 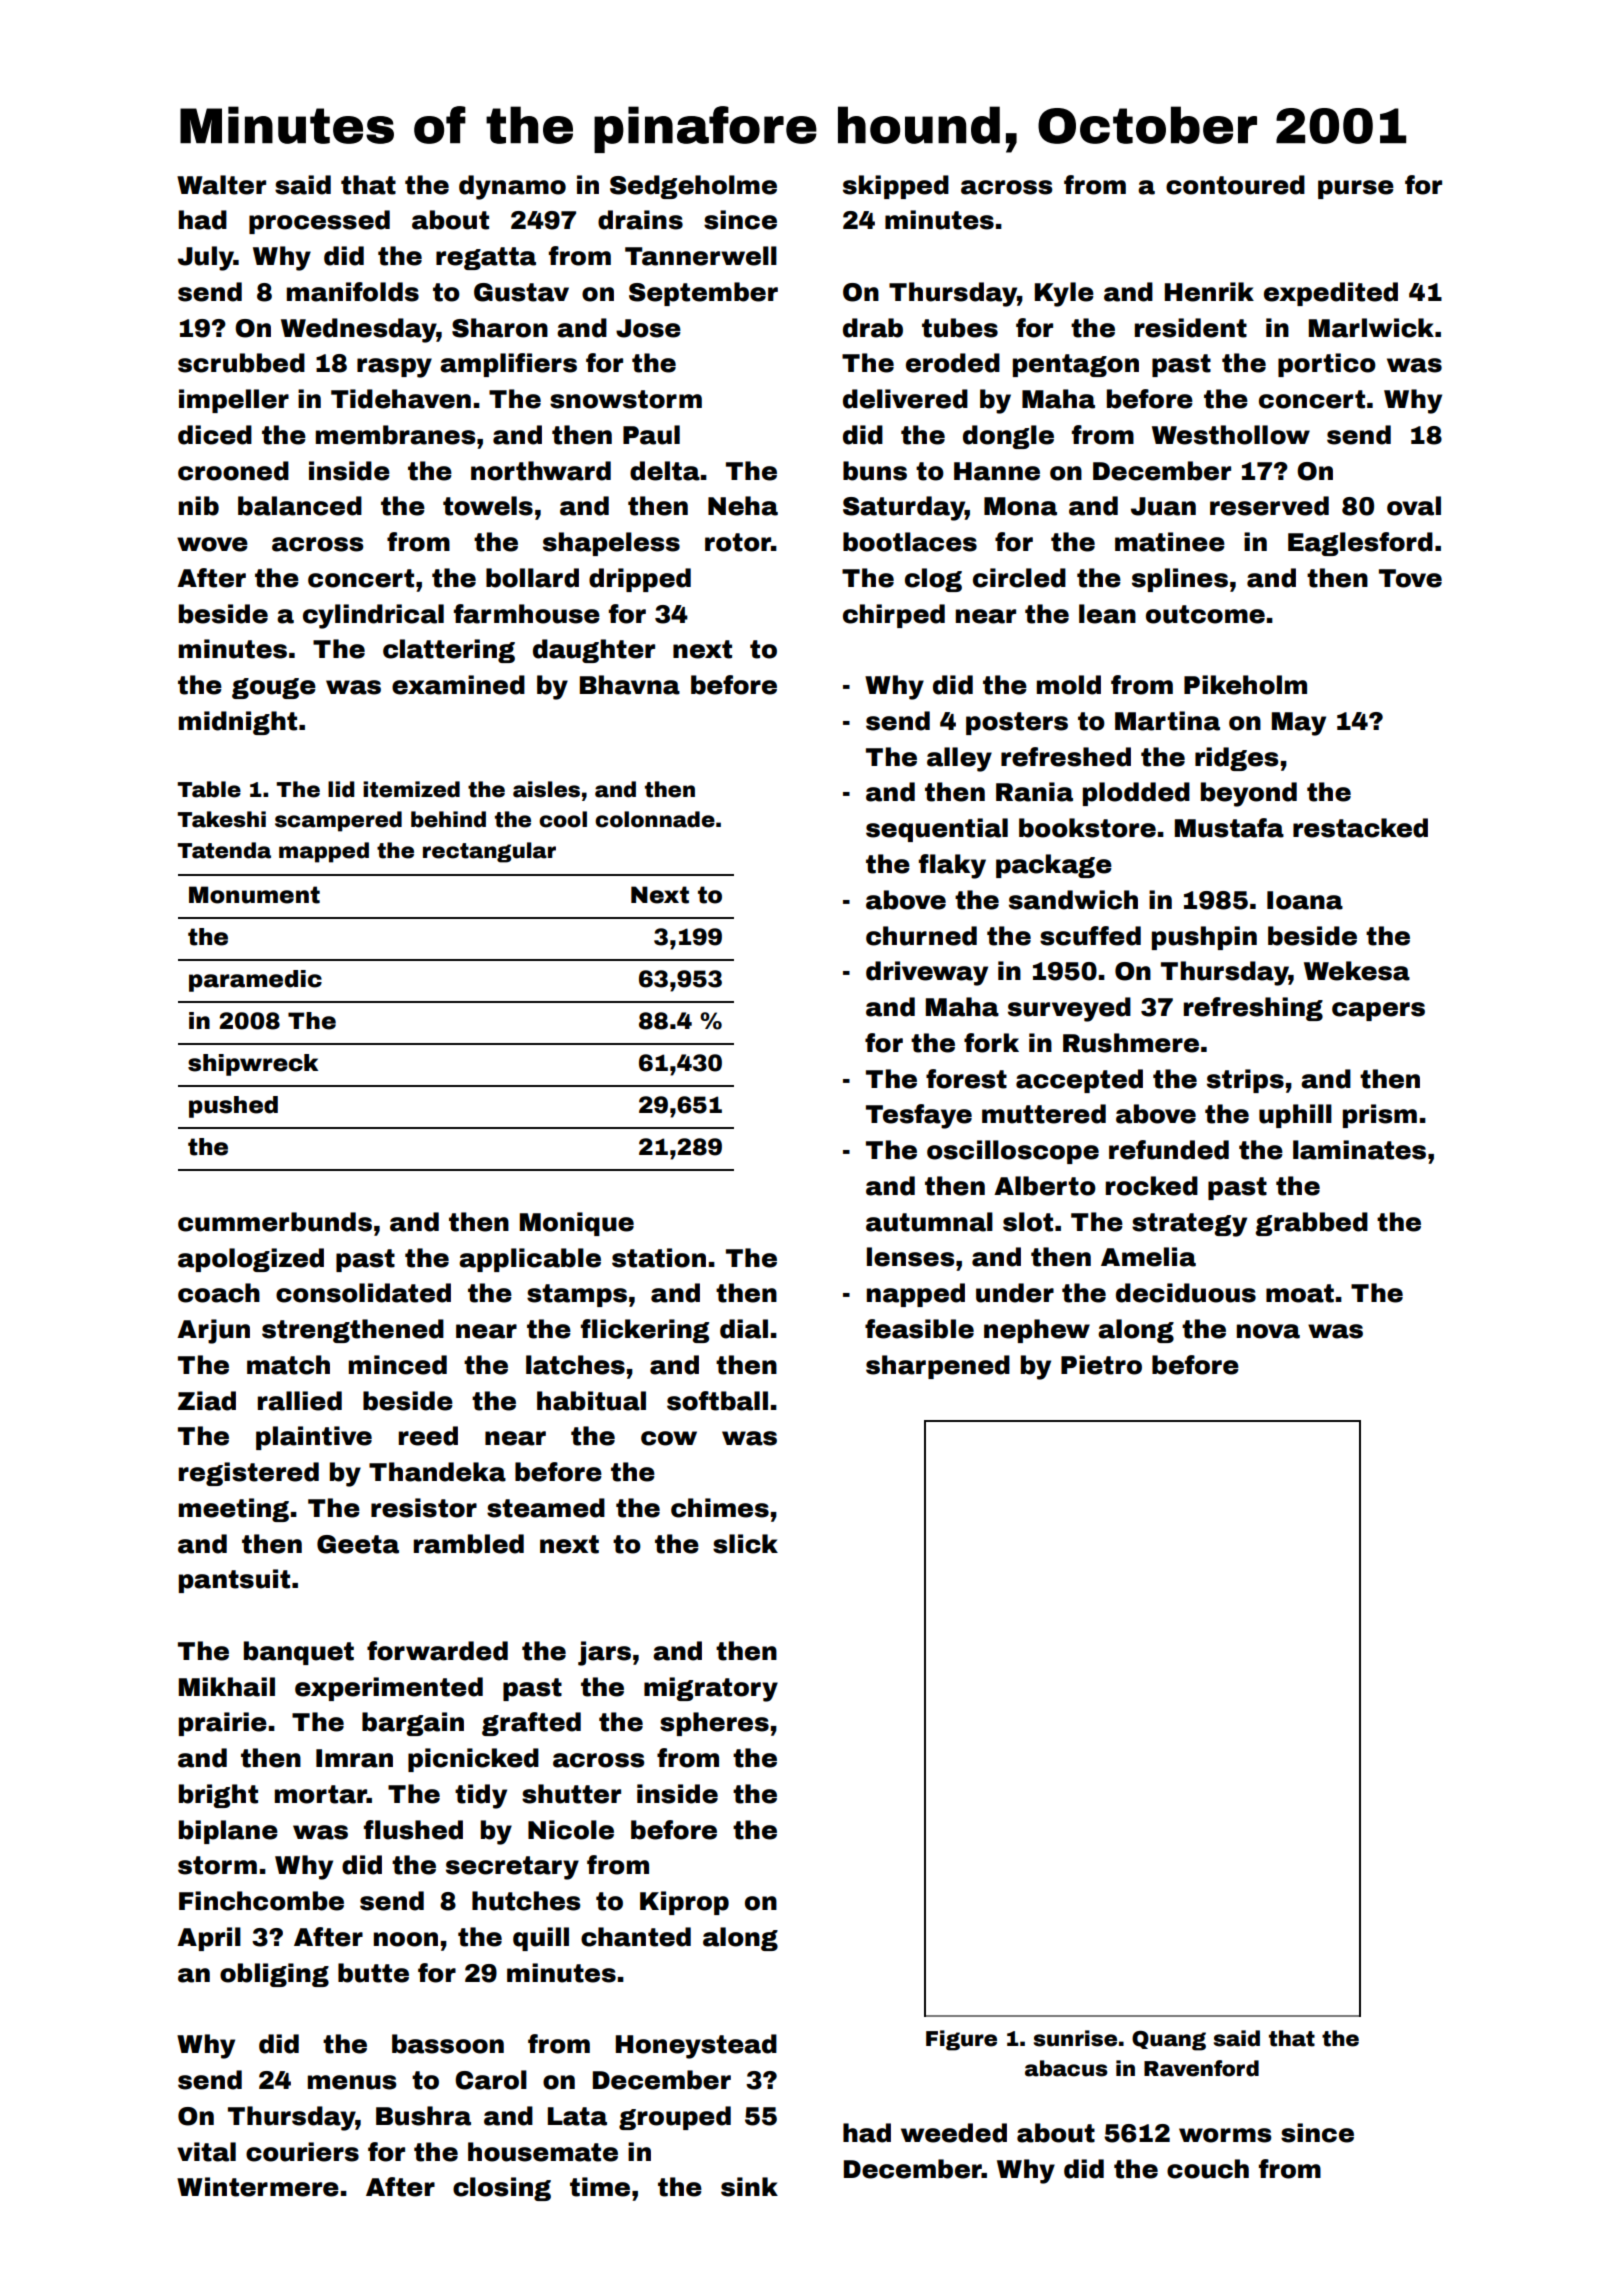 I want to click on closing, so click(x=502, y=2189).
